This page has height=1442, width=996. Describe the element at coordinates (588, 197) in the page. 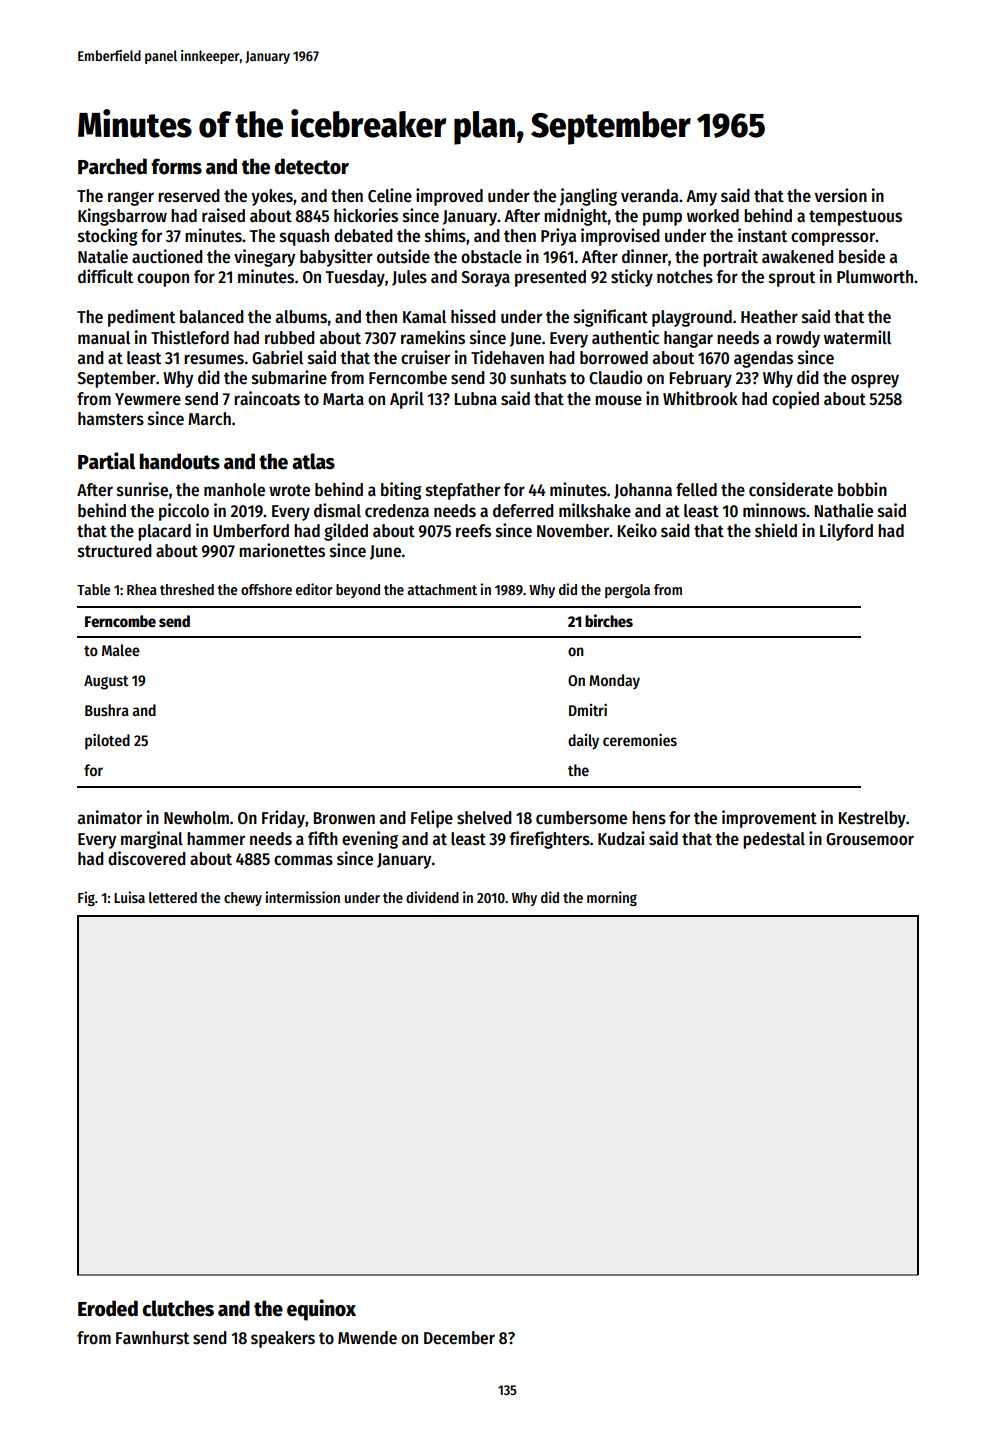

I see `jangling` at that location.
